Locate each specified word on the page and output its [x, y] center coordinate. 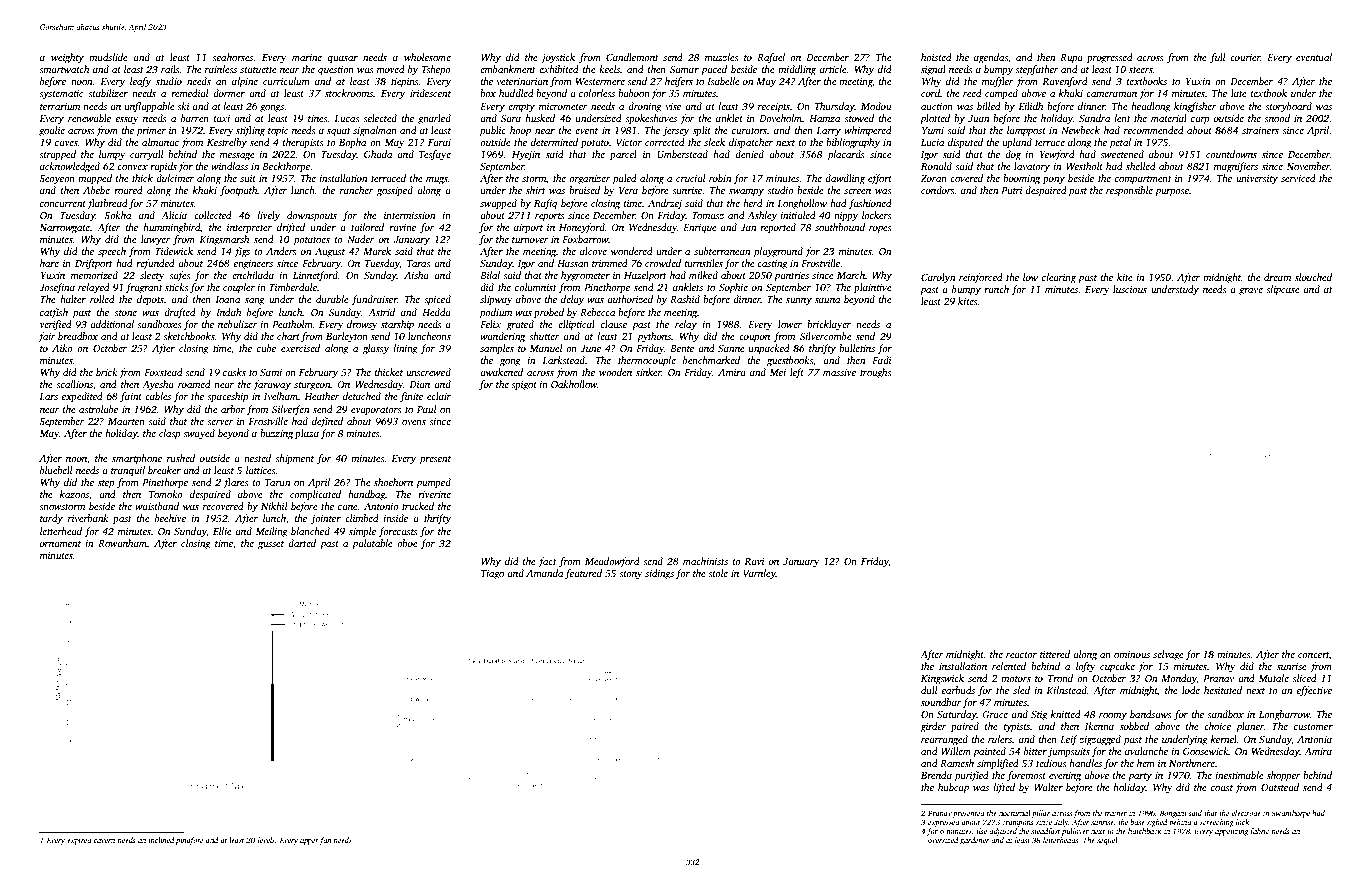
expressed [944, 823]
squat [339, 132]
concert [1313, 655]
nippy [846, 217]
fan [325, 841]
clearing [1059, 278]
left [797, 373]
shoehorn [393, 482]
